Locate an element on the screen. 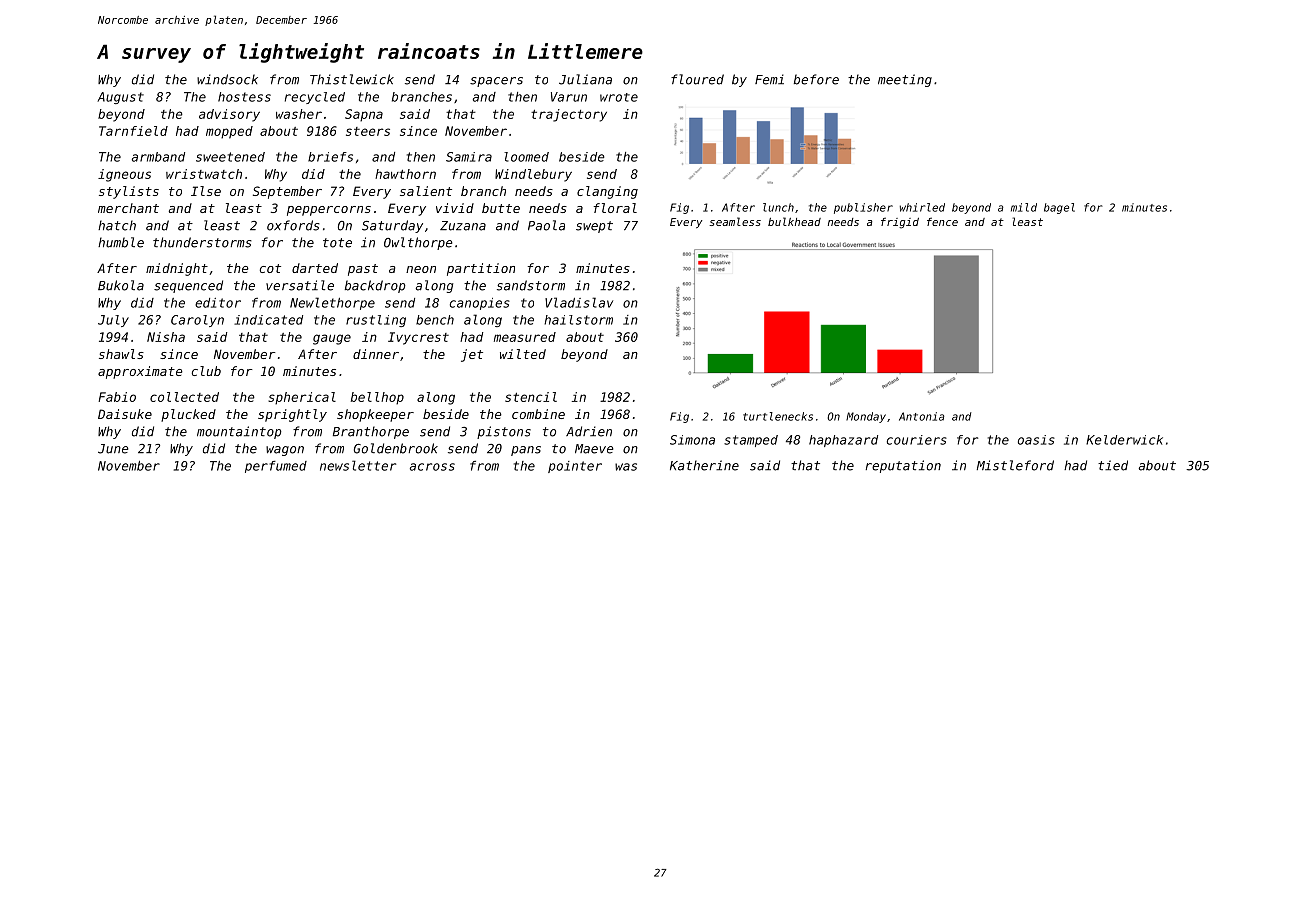 The width and height of the screenshot is (1308, 924). Mistleford is located at coordinates (1015, 465).
